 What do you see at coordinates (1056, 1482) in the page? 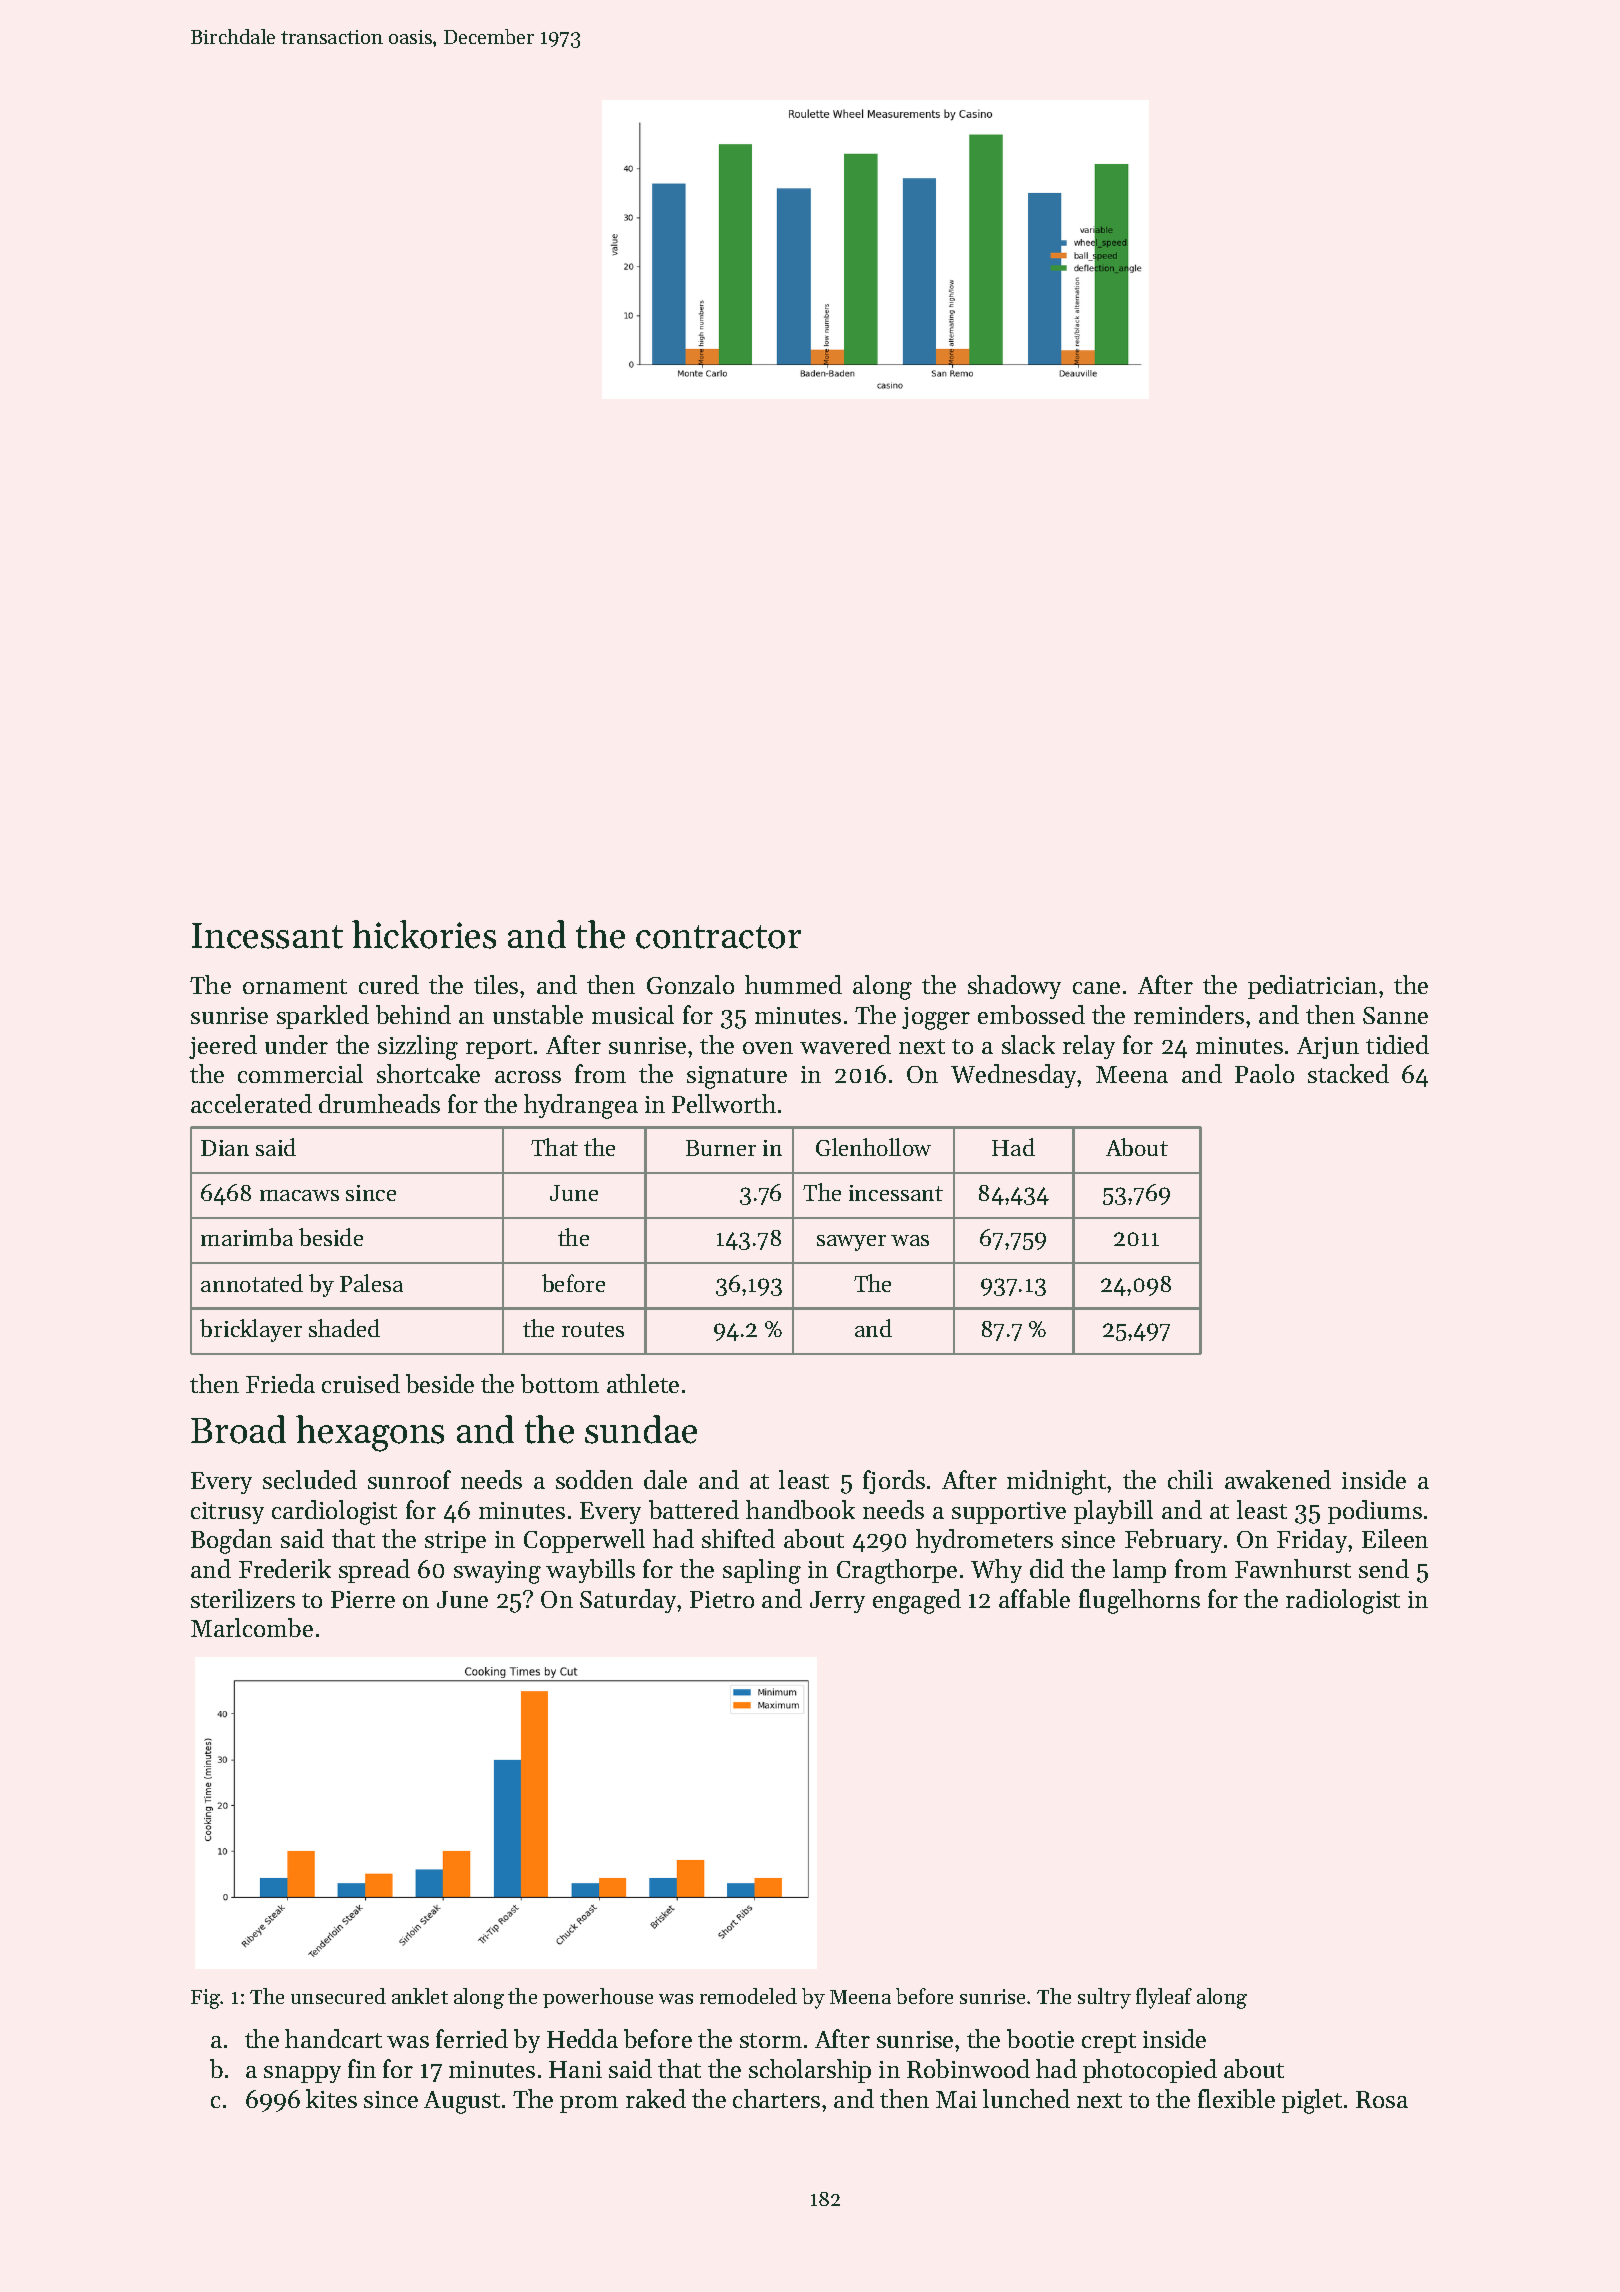
I see `midnight` at bounding box center [1056, 1482].
